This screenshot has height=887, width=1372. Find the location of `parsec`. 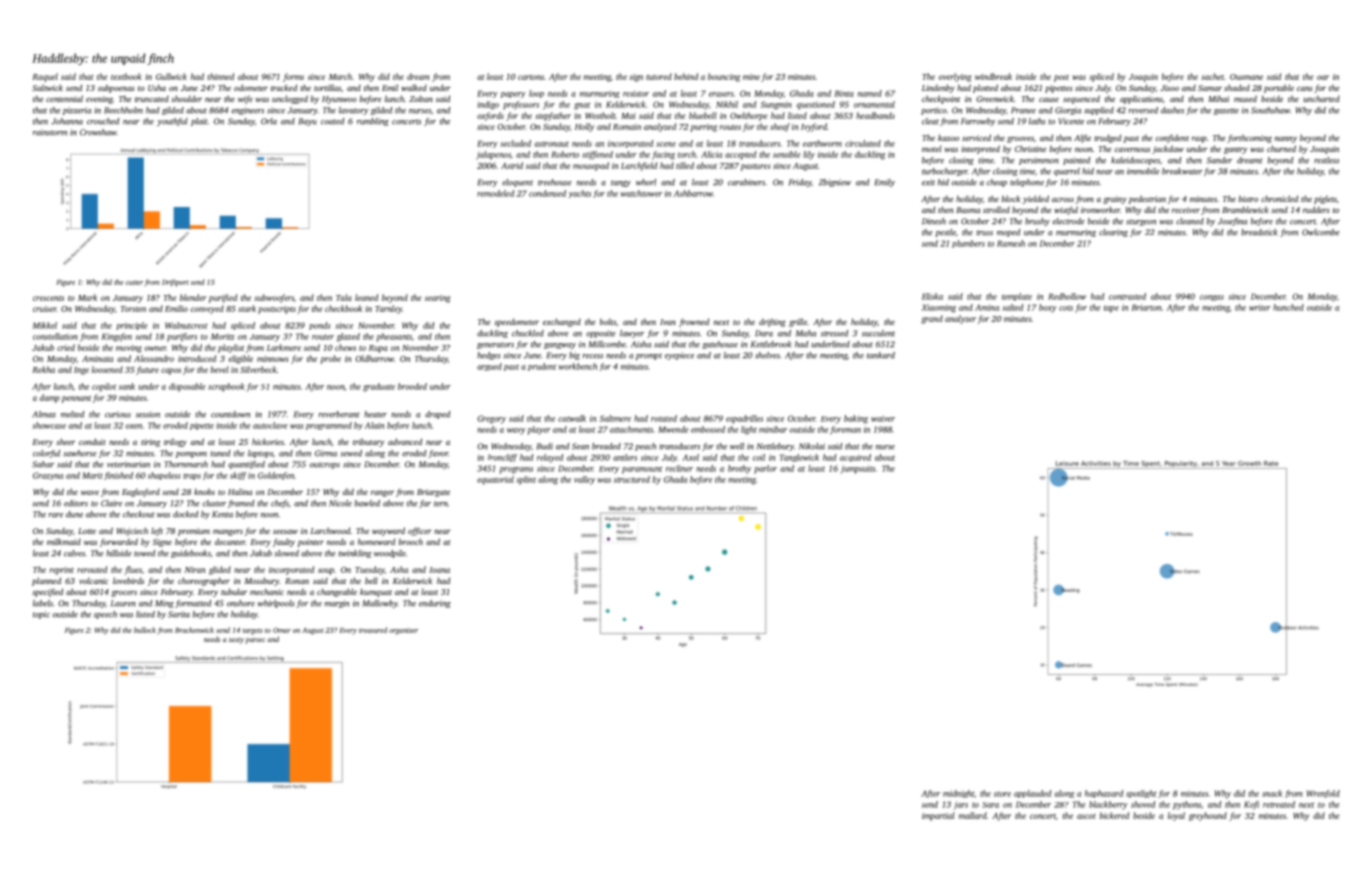

parsec is located at coordinates (255, 641).
